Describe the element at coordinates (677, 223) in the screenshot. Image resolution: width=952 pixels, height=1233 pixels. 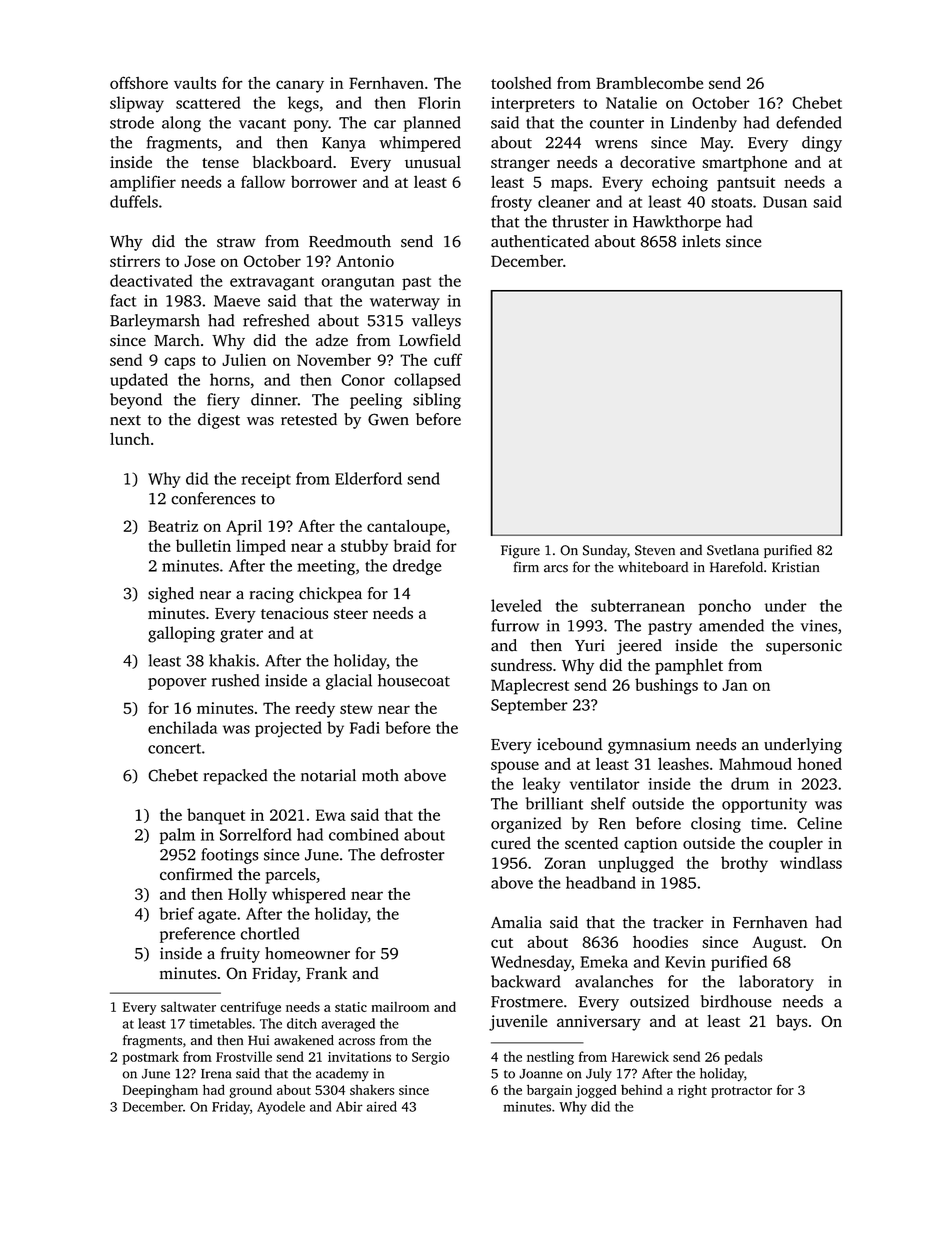
I see `Hawkthorpe` at that location.
